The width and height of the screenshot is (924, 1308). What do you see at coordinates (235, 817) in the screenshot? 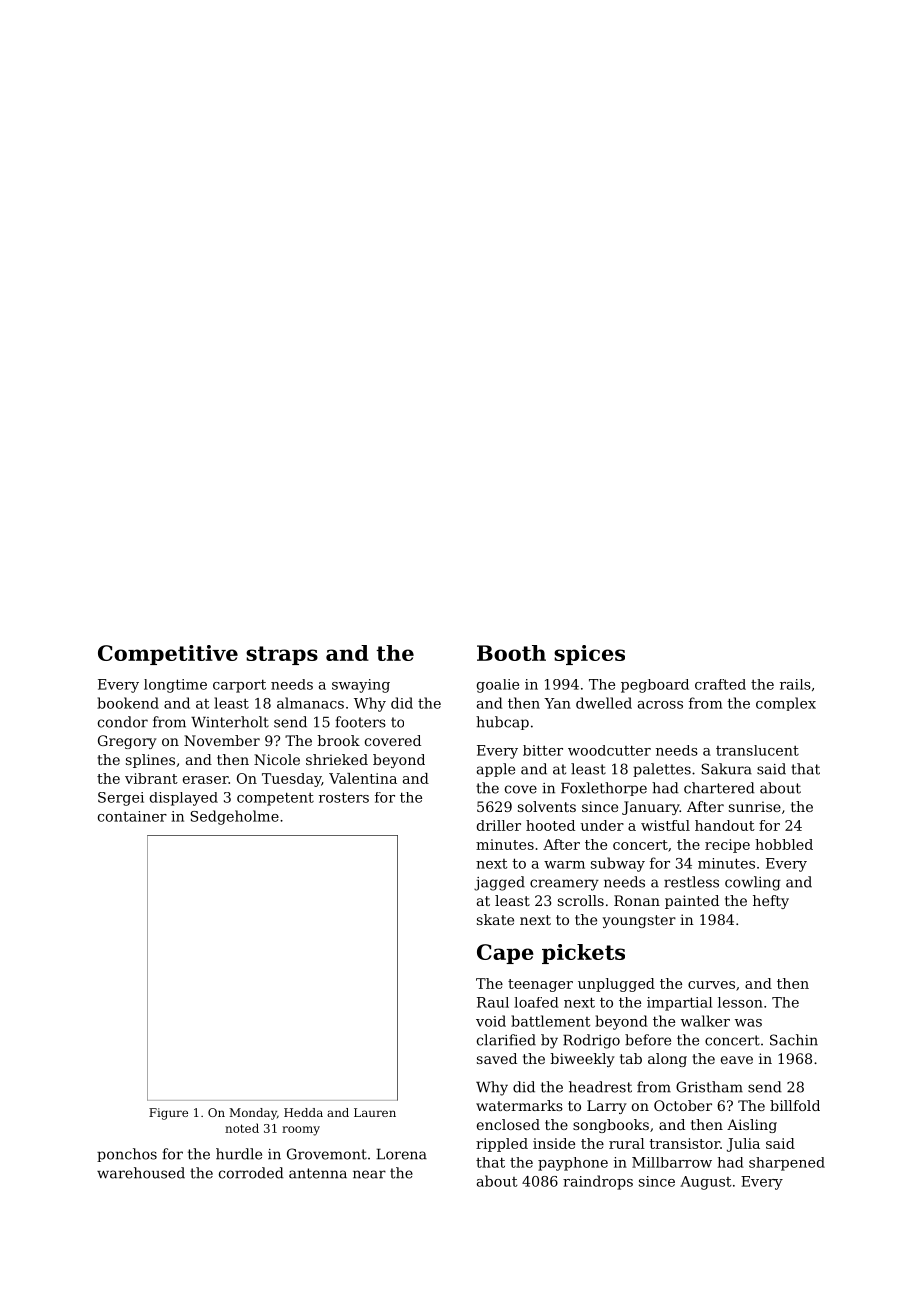
I see `Sedgeholme` at bounding box center [235, 817].
